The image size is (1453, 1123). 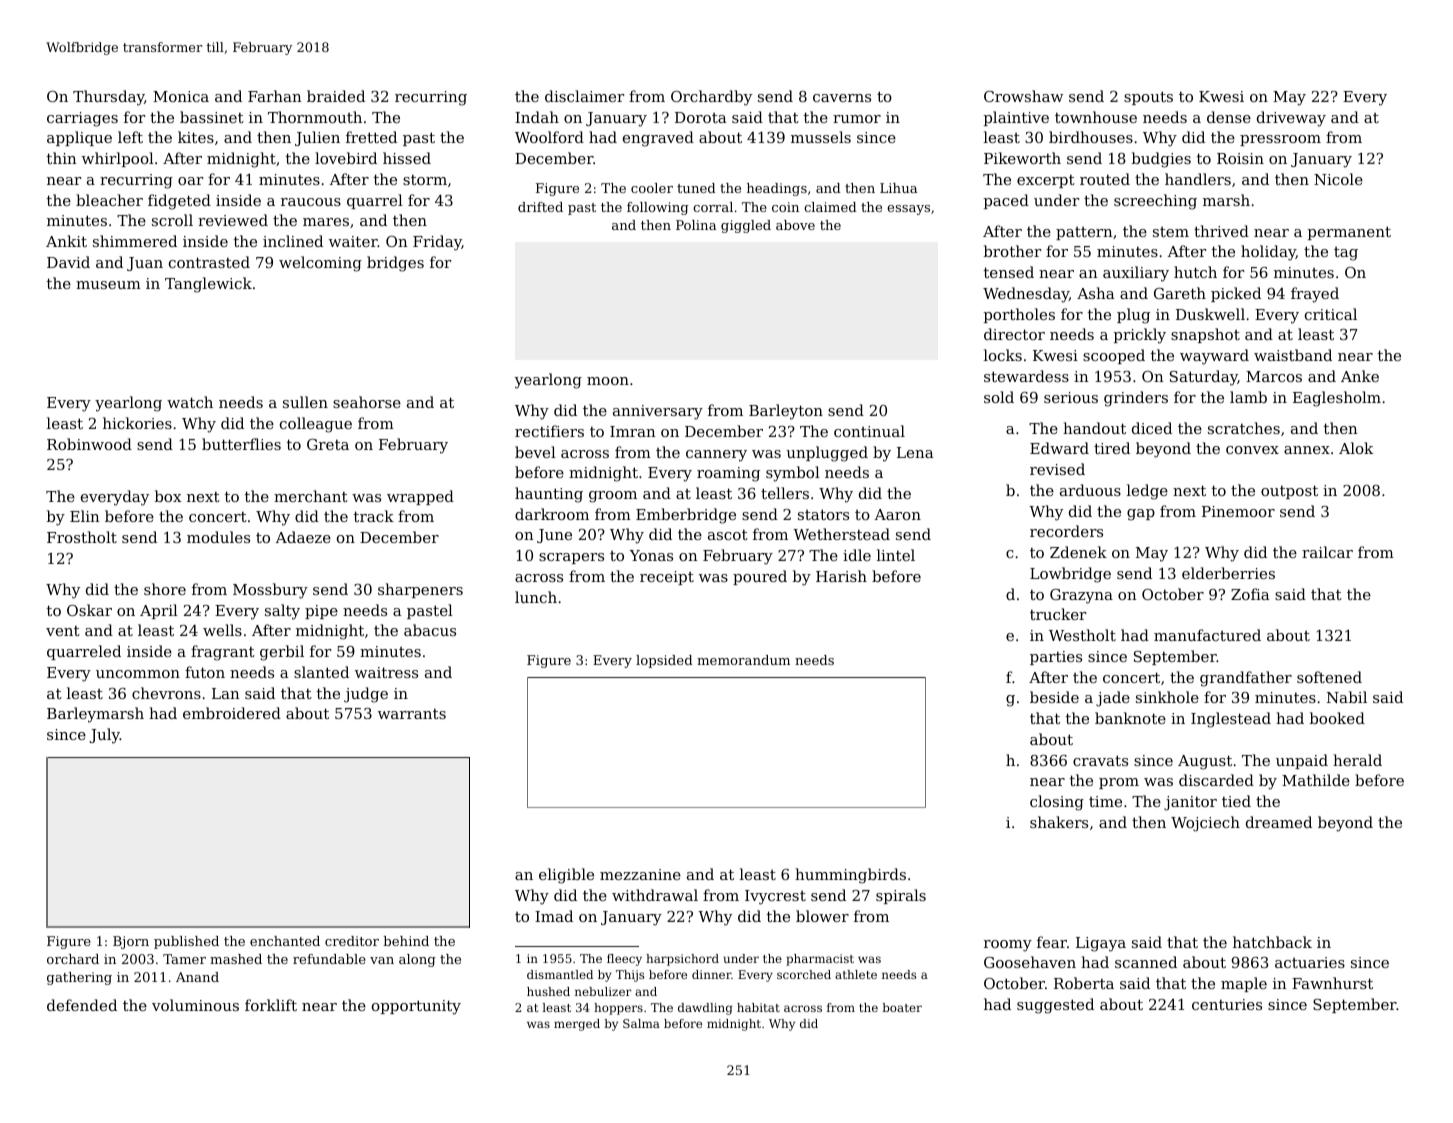 What do you see at coordinates (1059, 822) in the screenshot?
I see `shakers` at bounding box center [1059, 822].
